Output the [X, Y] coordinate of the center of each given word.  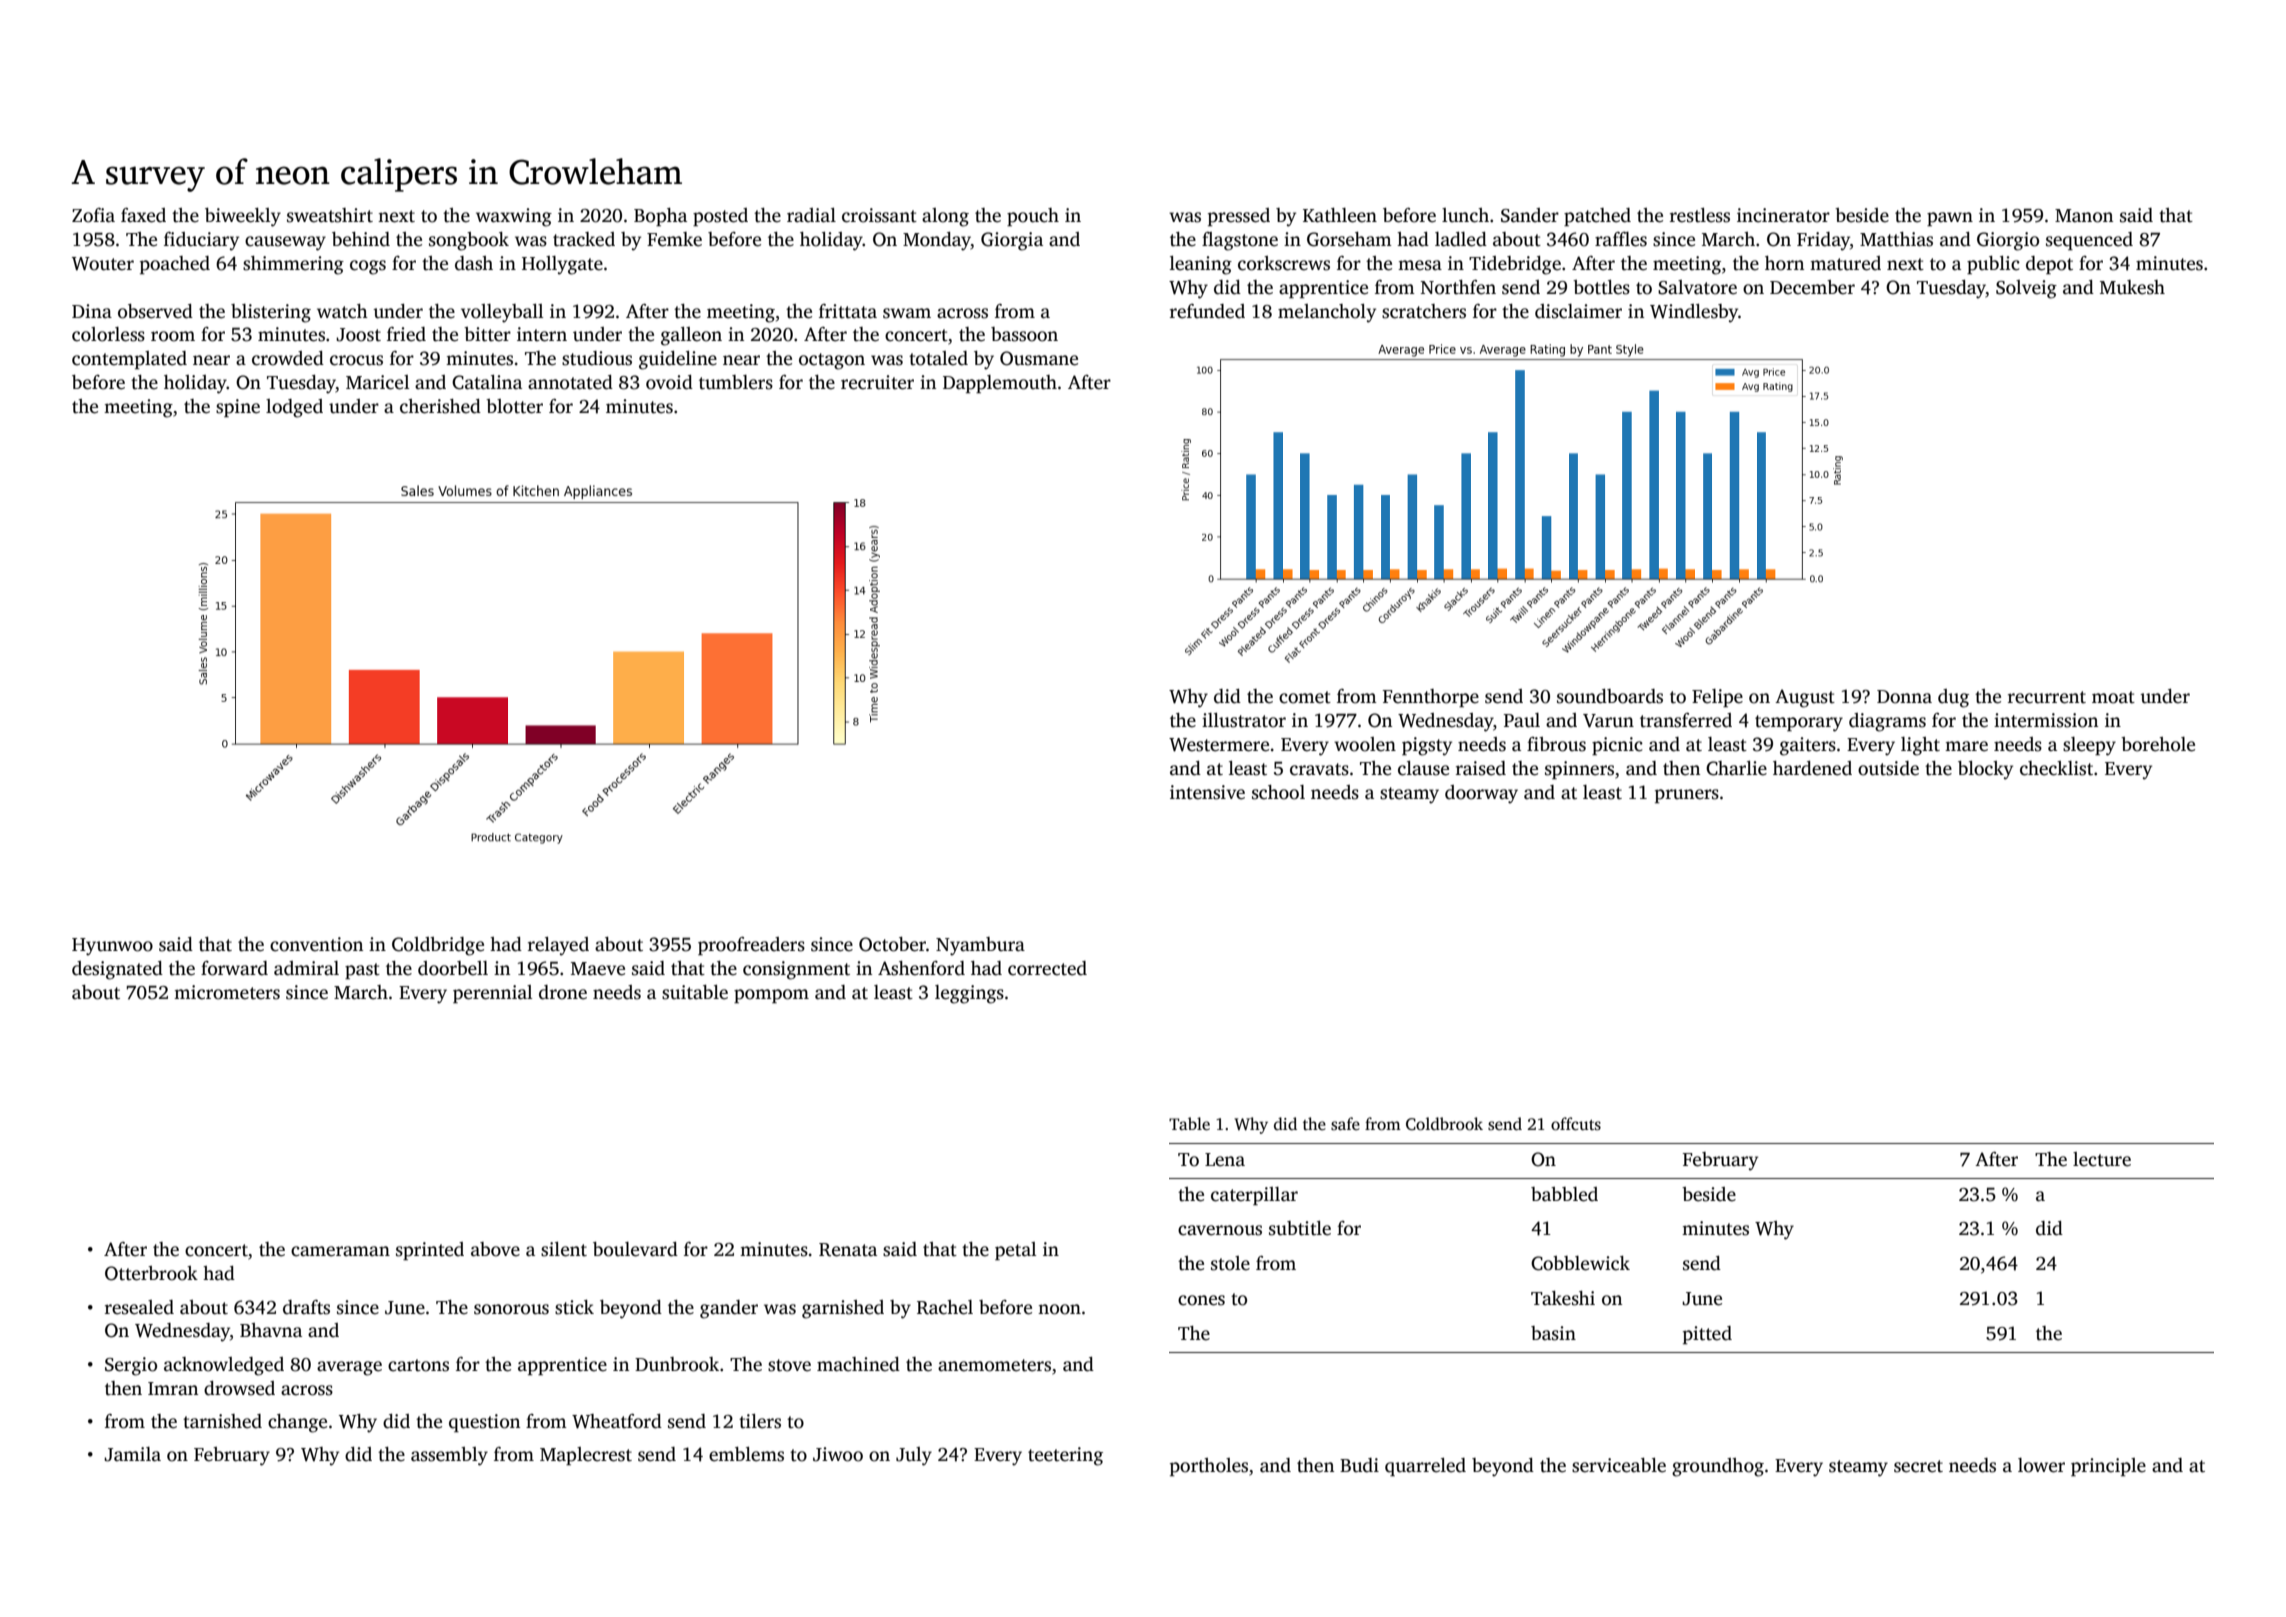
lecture [2102, 1159]
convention [316, 944]
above [495, 1249]
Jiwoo [838, 1454]
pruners [1687, 796]
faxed [143, 215]
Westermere [1219, 745]
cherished [440, 406]
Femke [674, 239]
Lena [1225, 1160]
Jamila [132, 1454]
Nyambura [980, 946]
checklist [2056, 768]
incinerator [1783, 215]
